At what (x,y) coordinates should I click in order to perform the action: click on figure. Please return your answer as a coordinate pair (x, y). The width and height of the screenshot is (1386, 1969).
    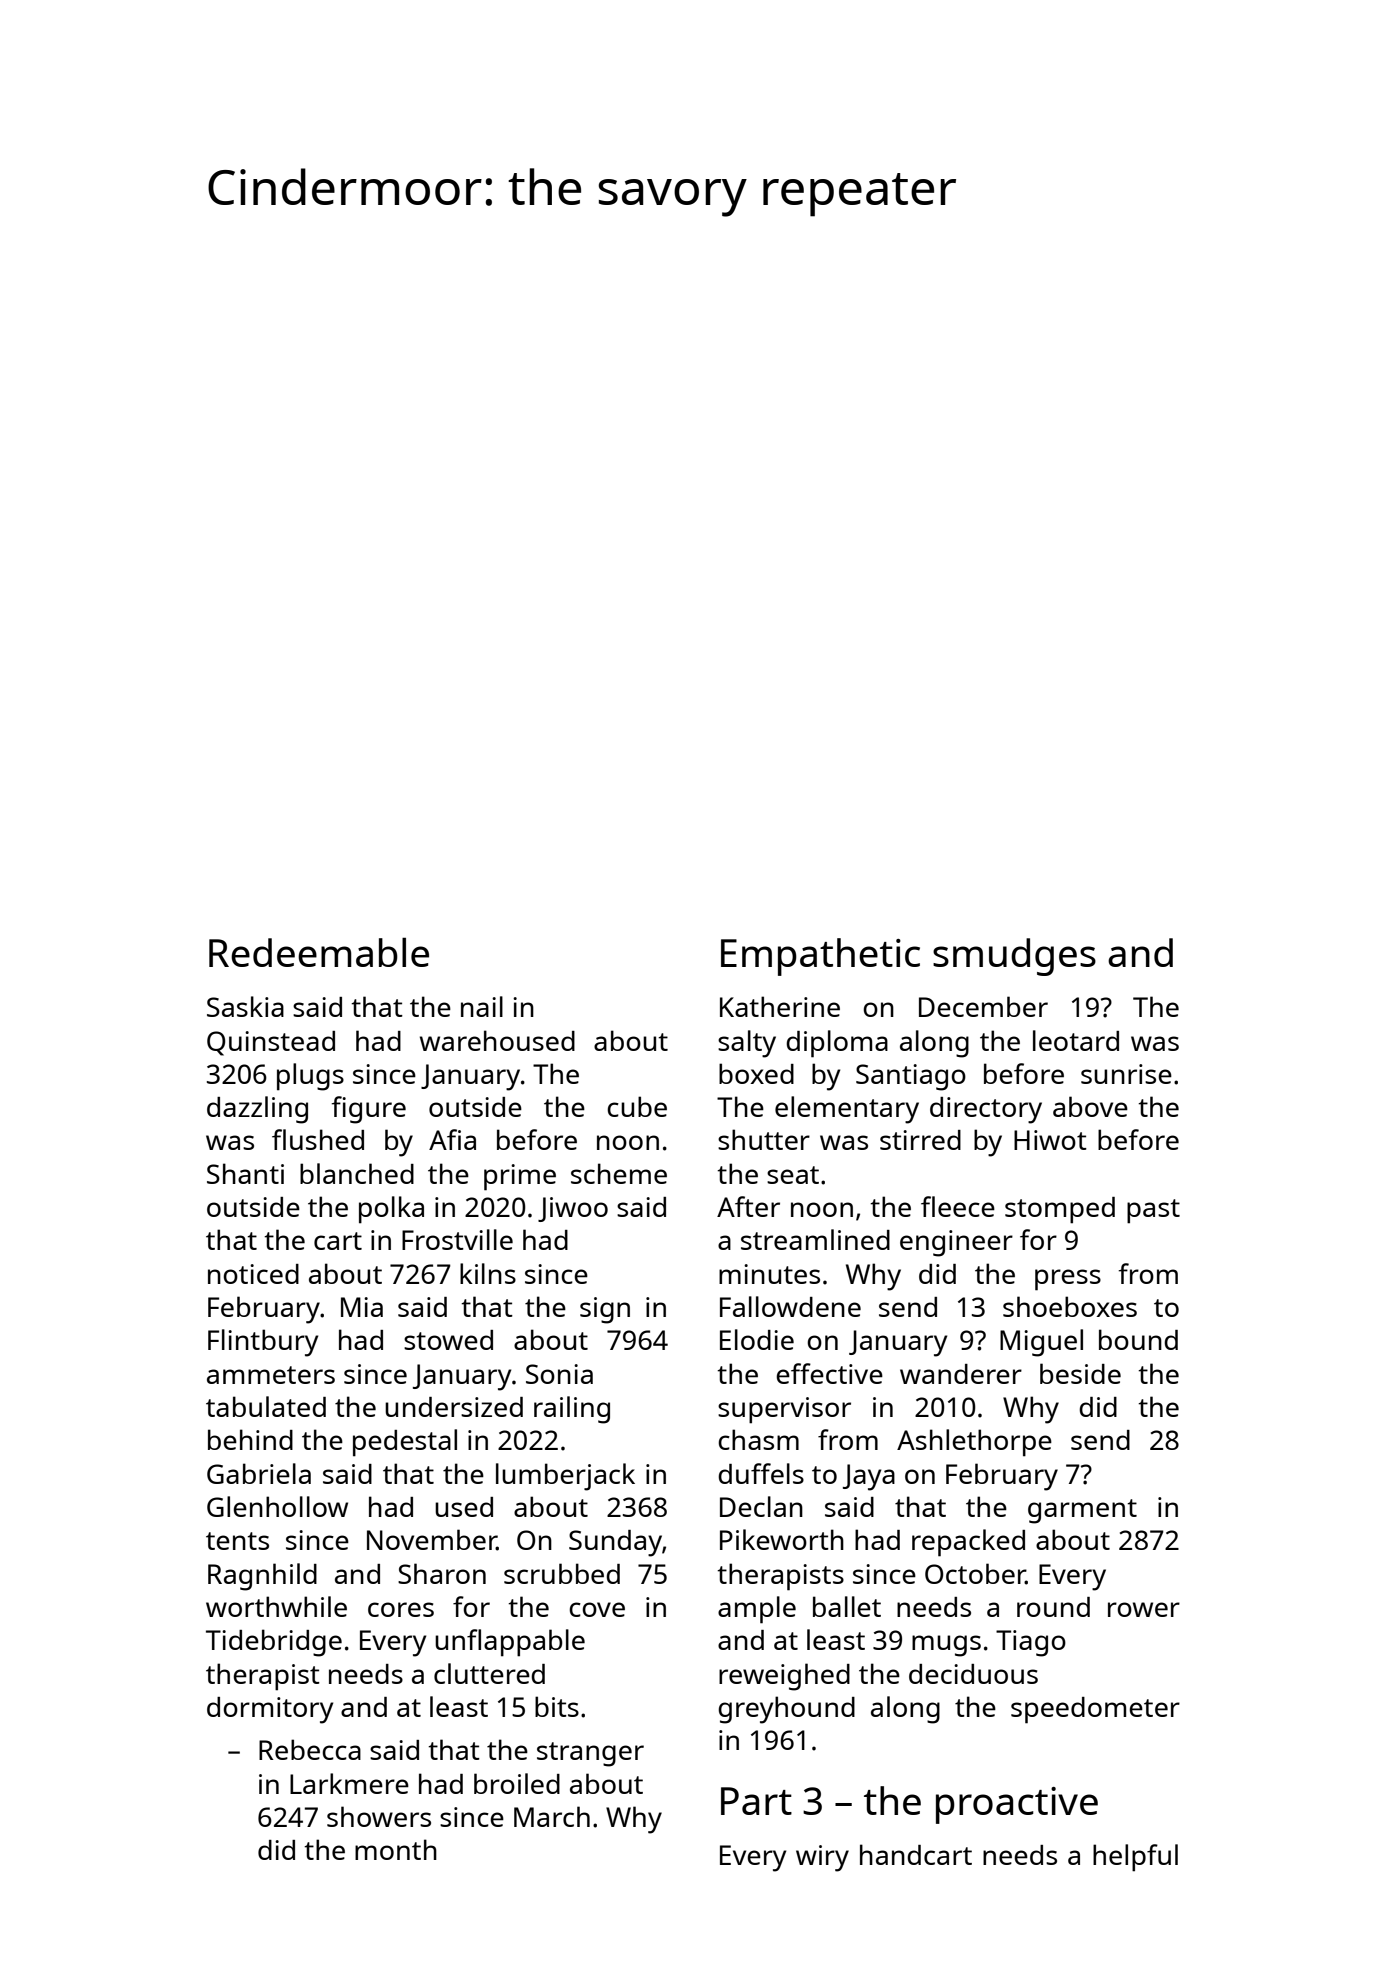
    Looking at the image, I should click on (369, 1110).
